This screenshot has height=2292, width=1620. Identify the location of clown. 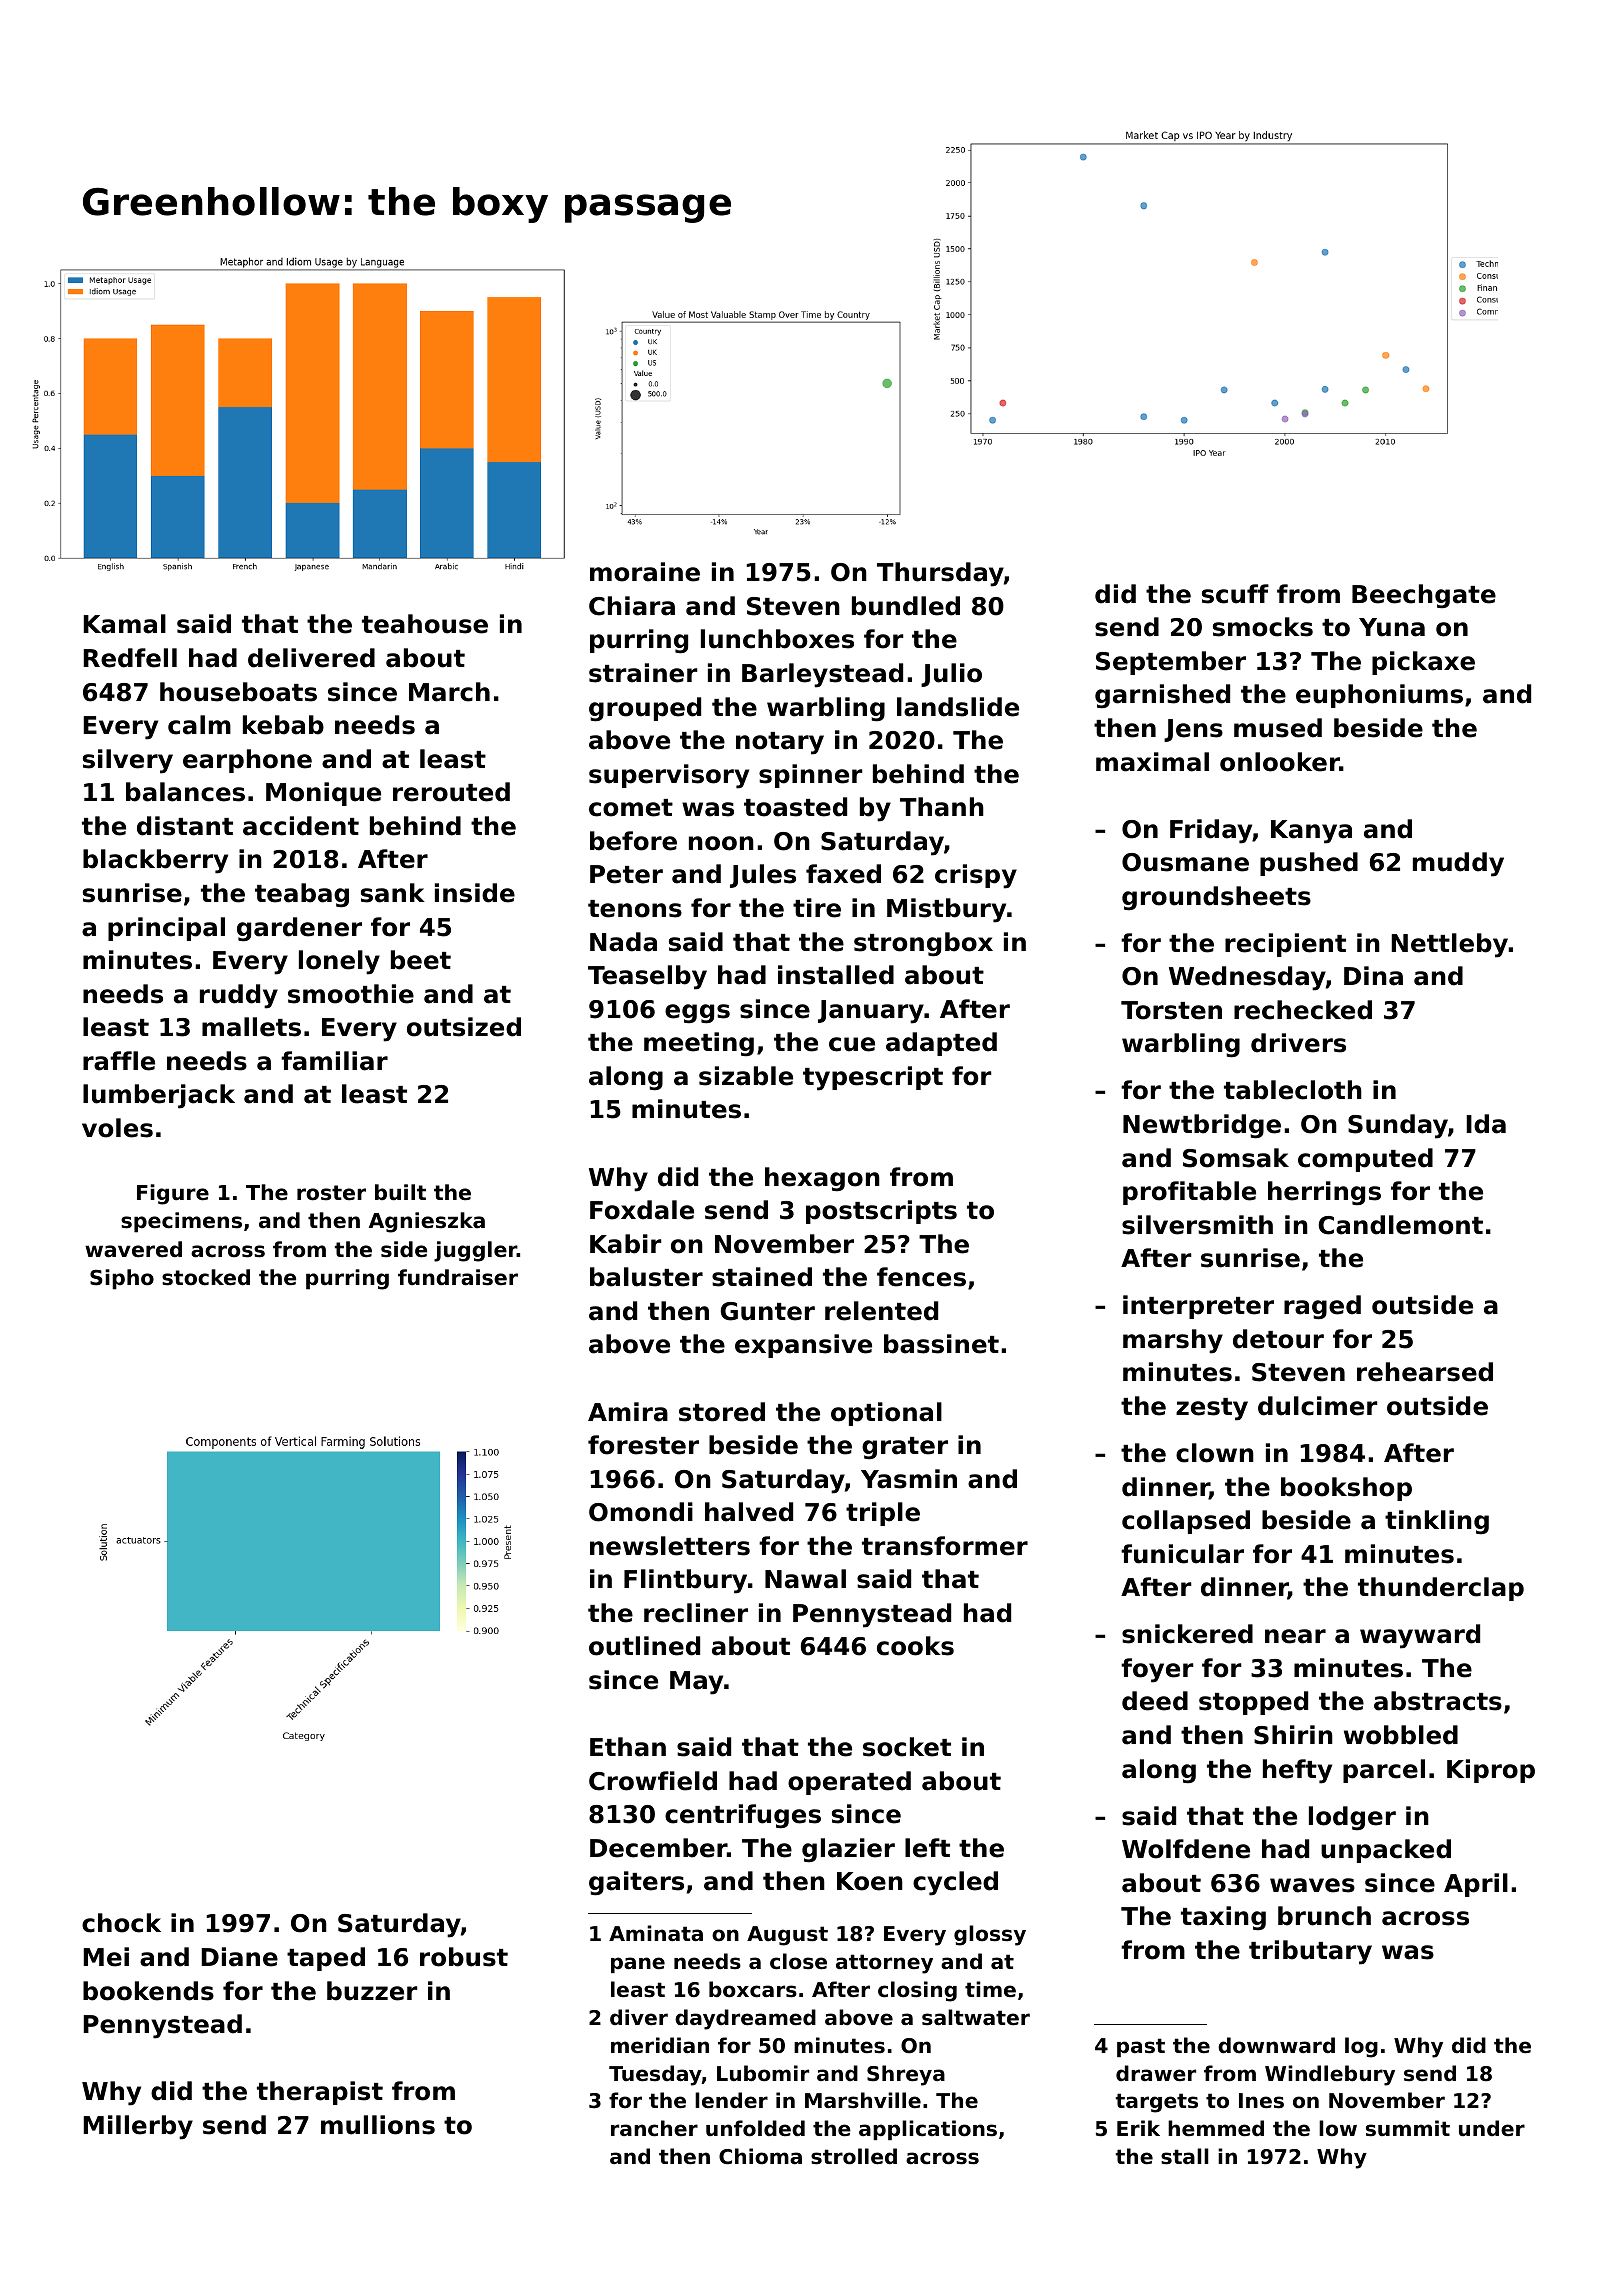
(1215, 1453).
